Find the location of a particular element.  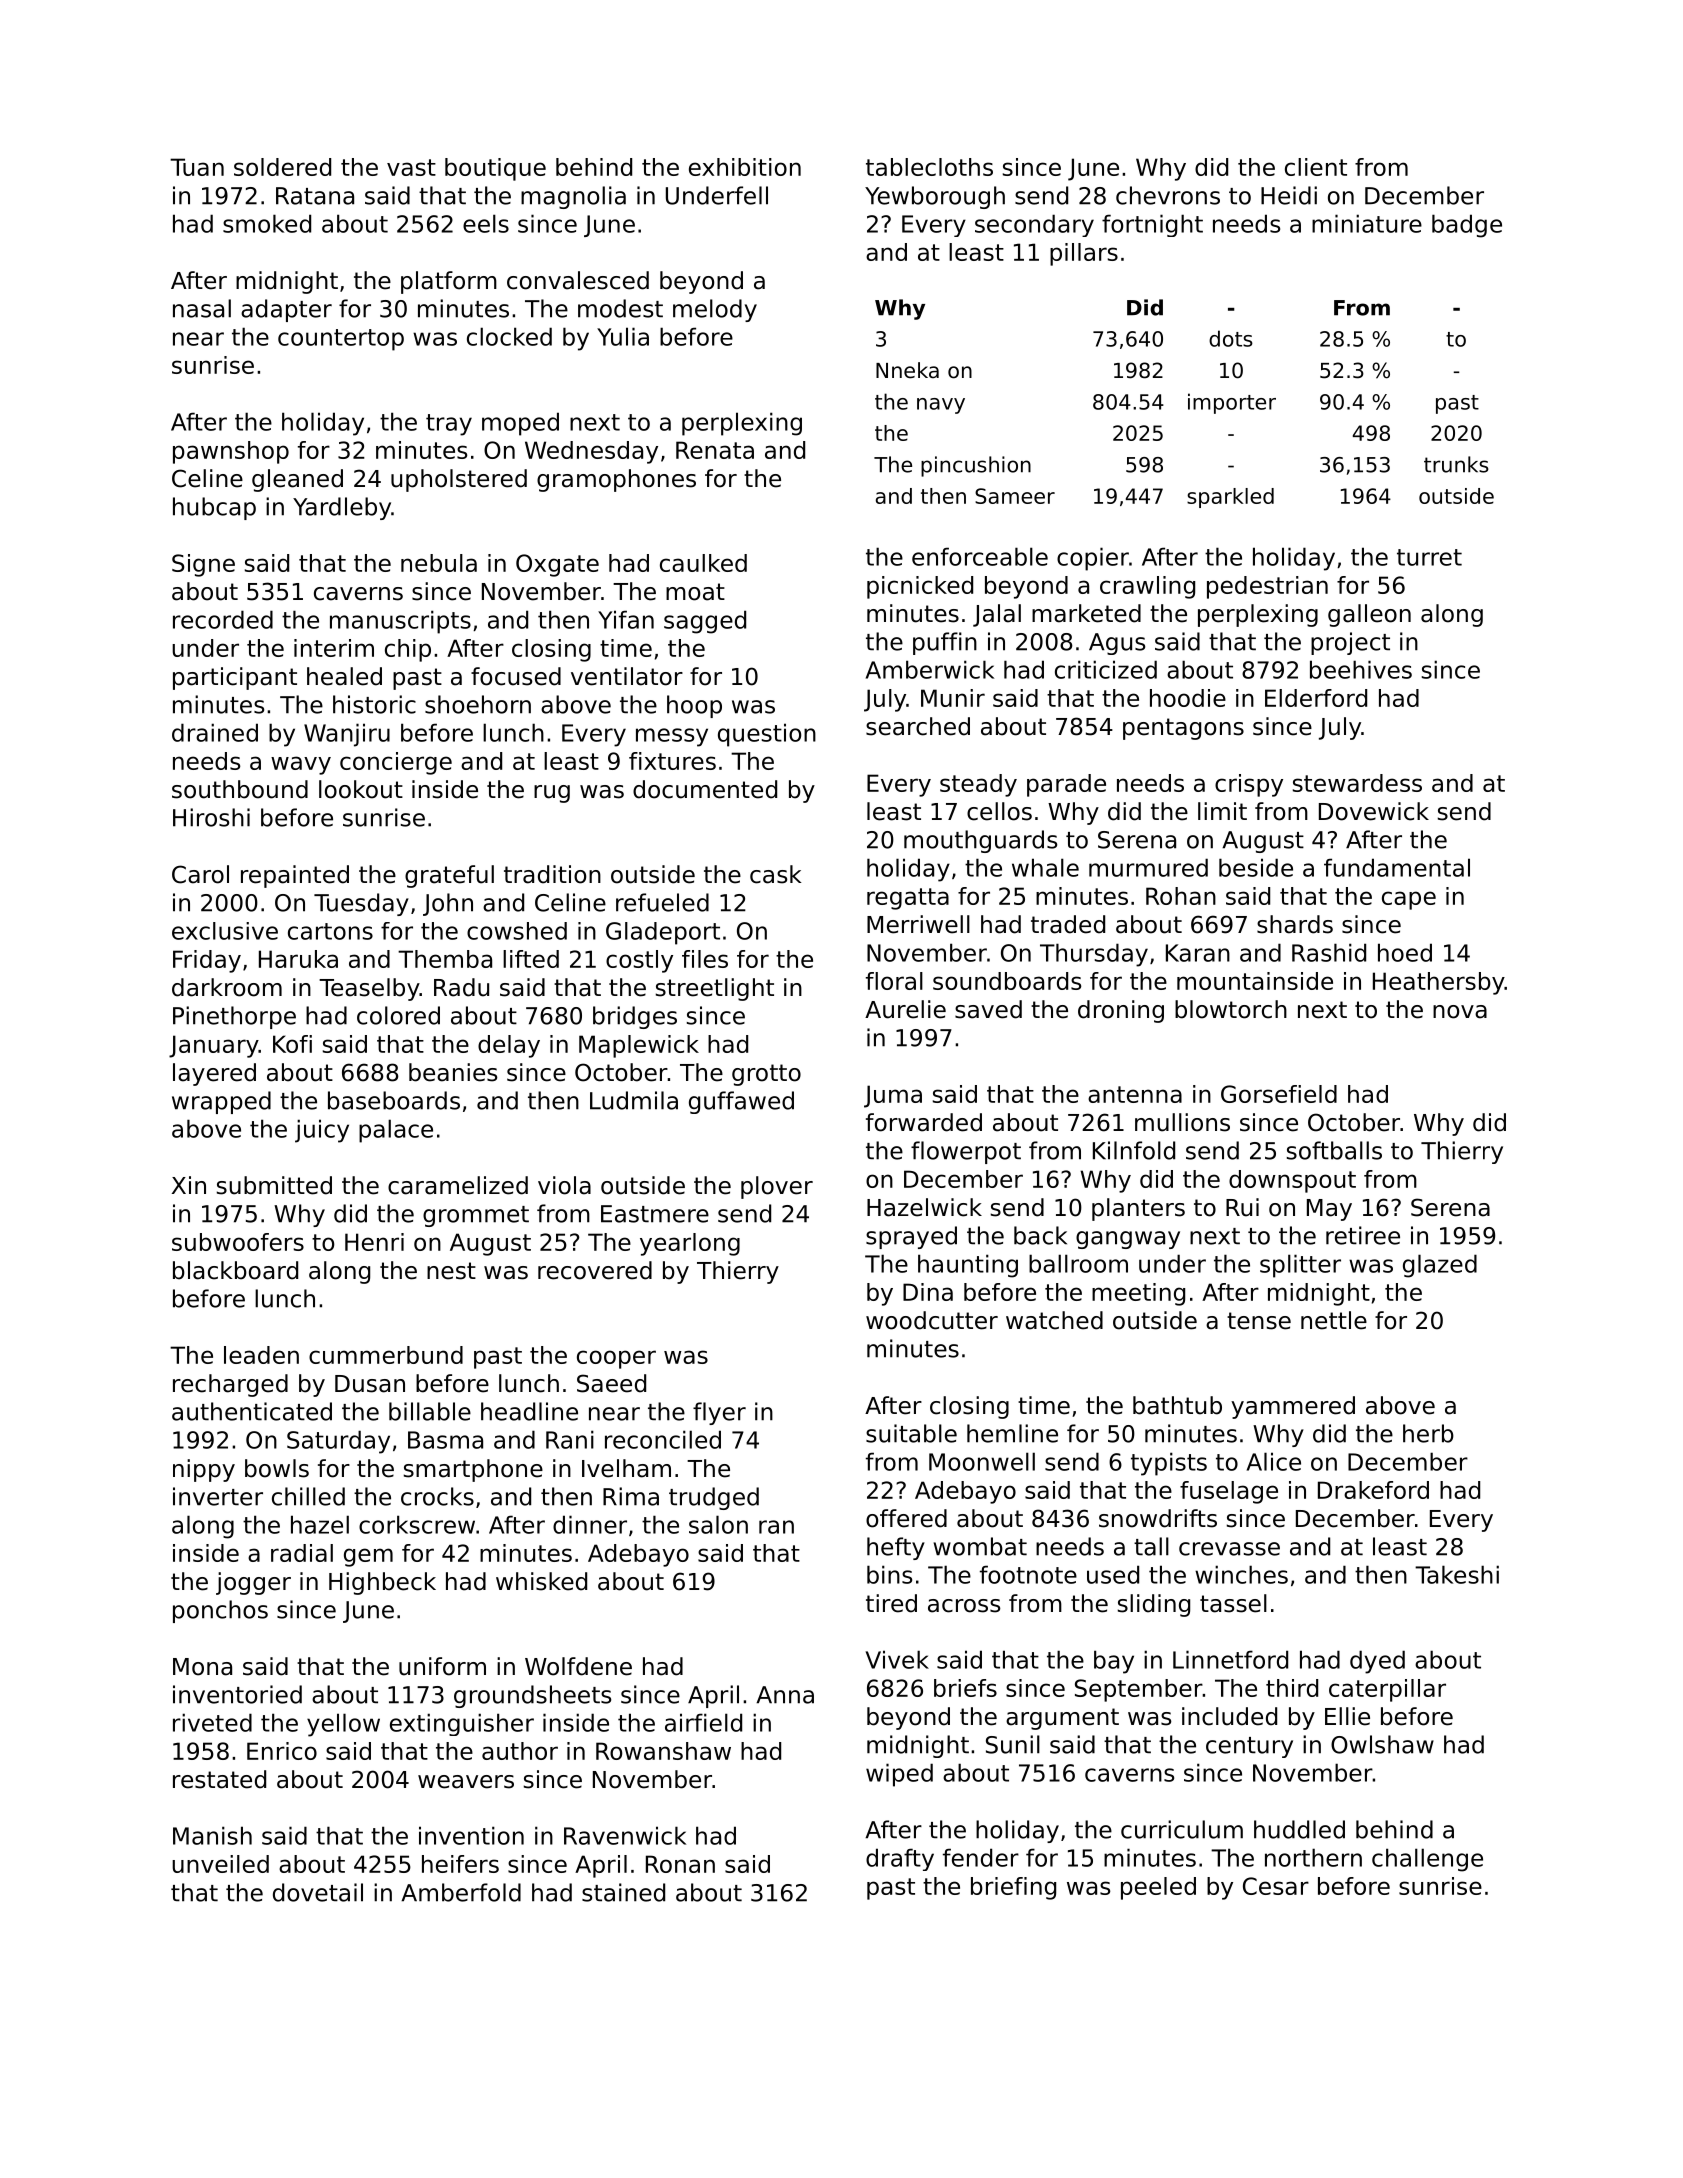

vast is located at coordinates (411, 167).
